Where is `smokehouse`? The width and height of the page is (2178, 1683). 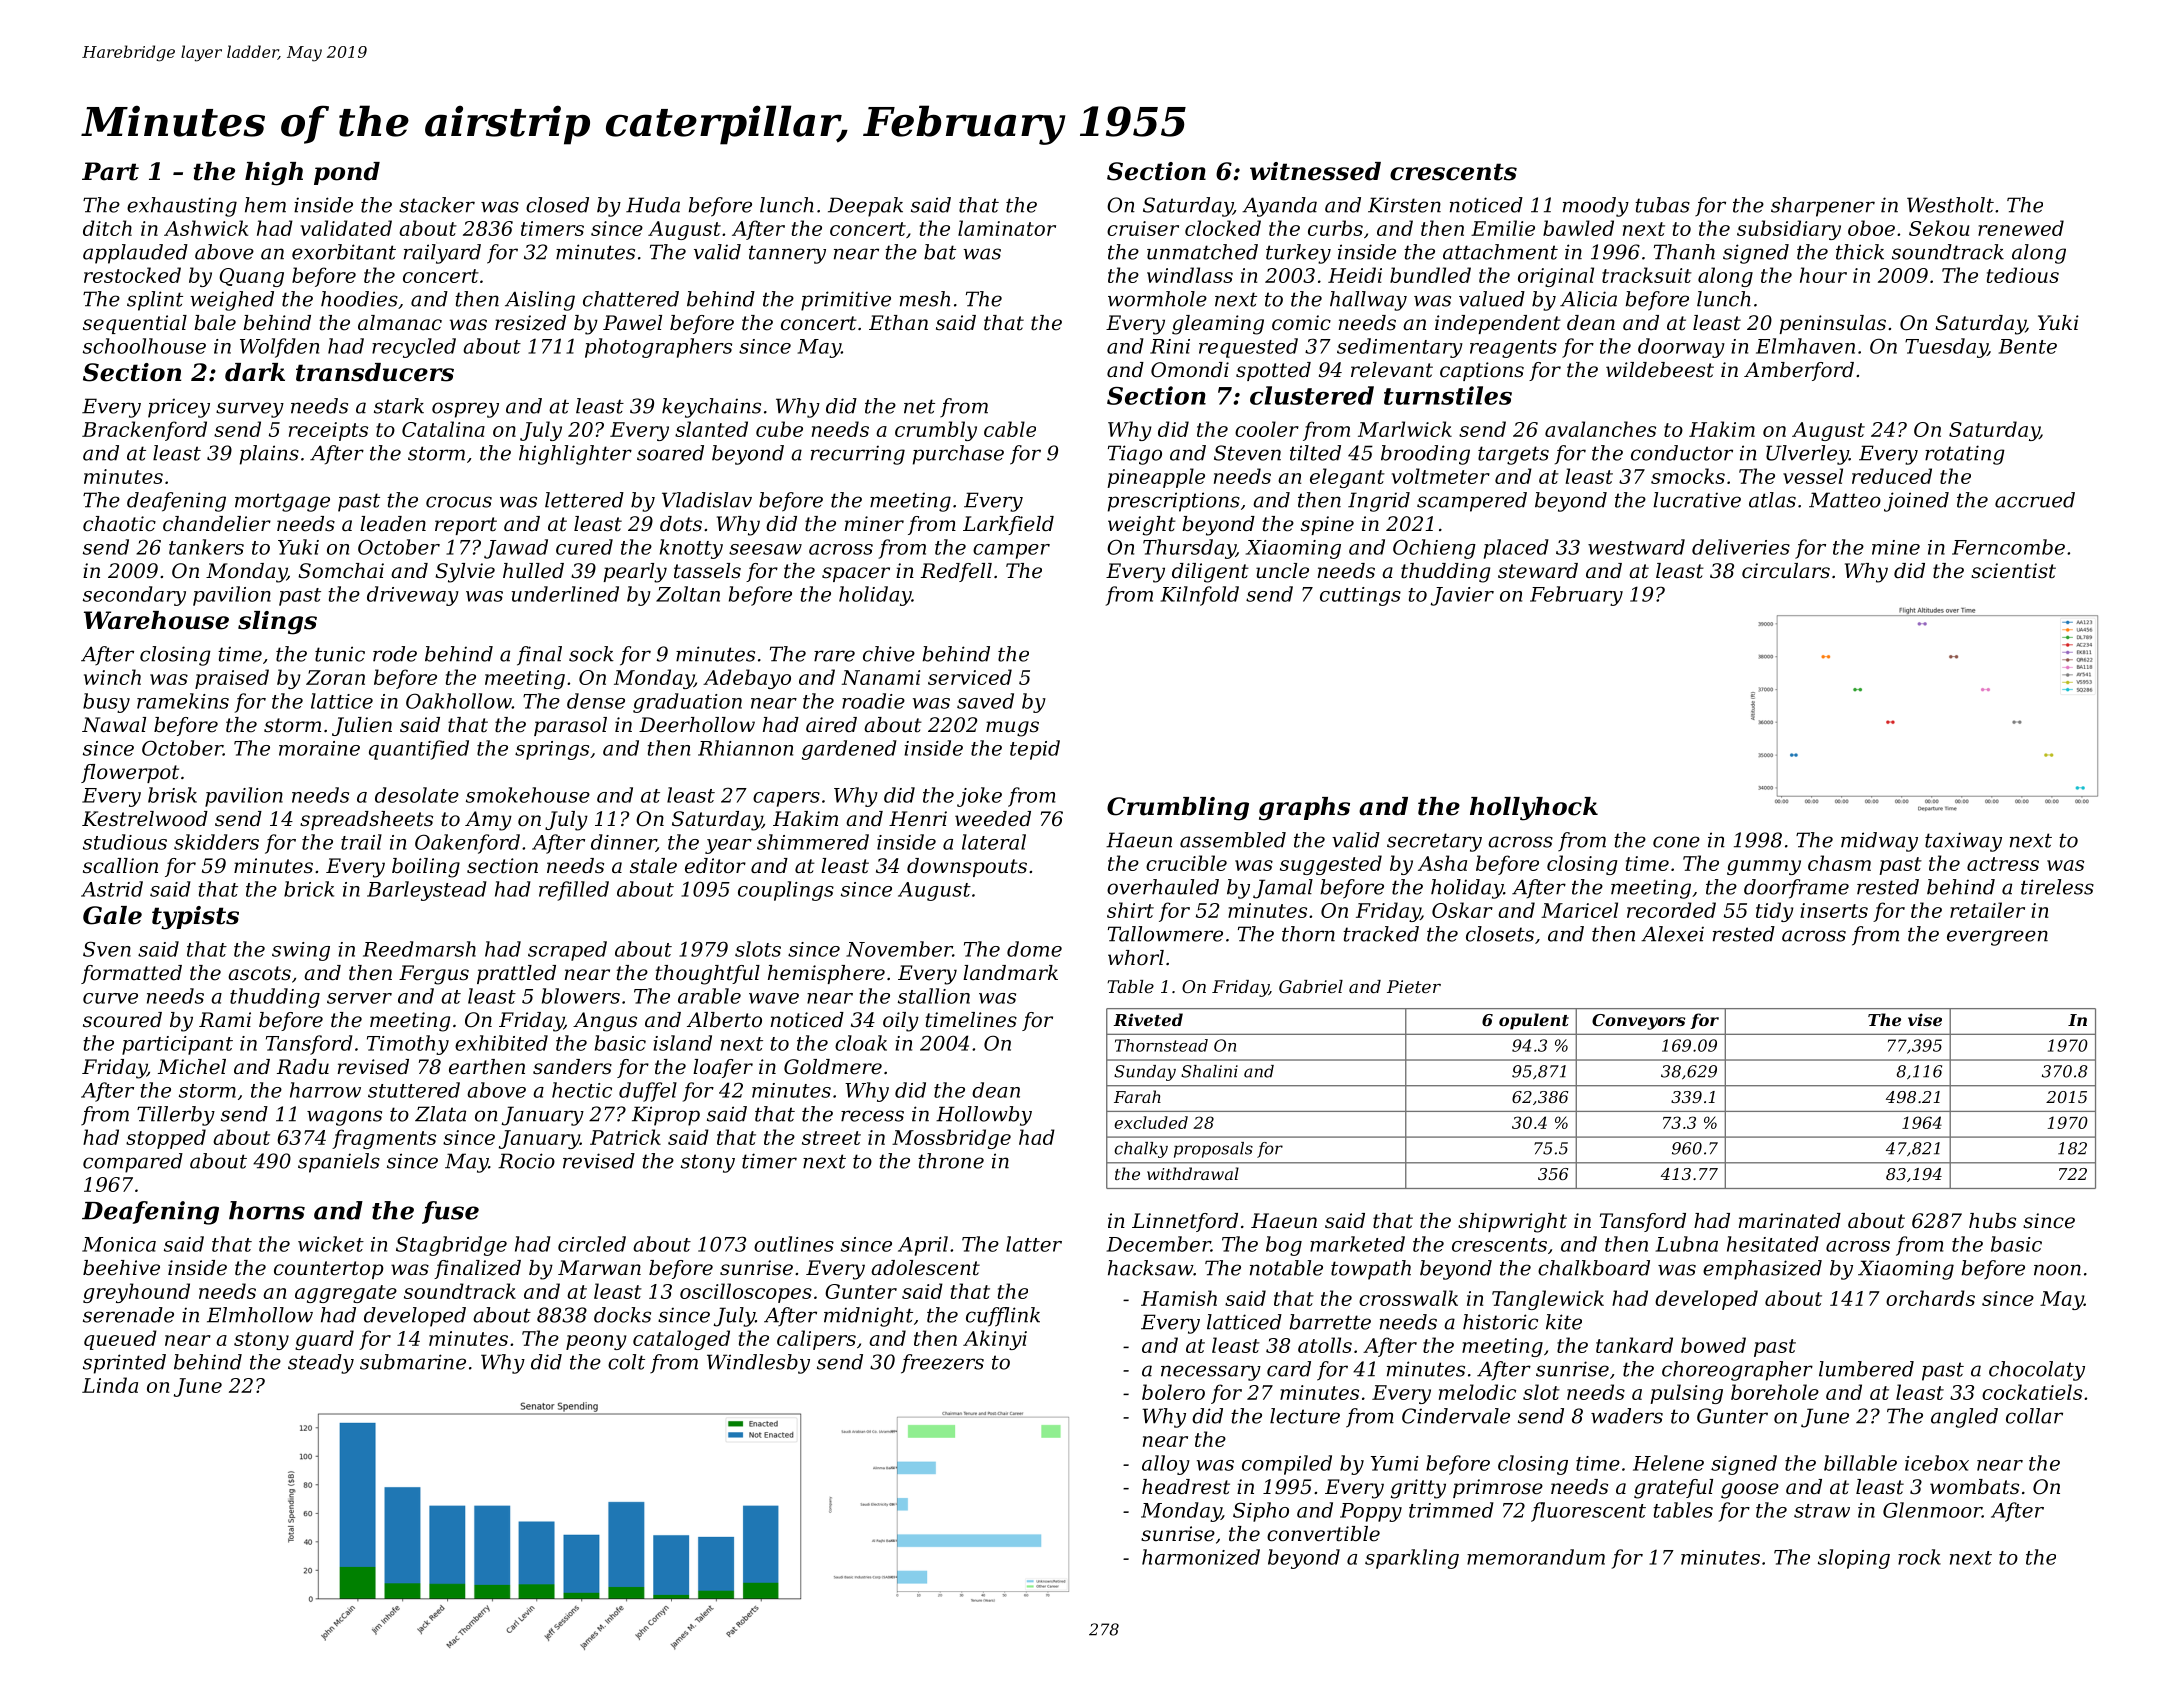
smokehouse is located at coordinates (528, 795).
